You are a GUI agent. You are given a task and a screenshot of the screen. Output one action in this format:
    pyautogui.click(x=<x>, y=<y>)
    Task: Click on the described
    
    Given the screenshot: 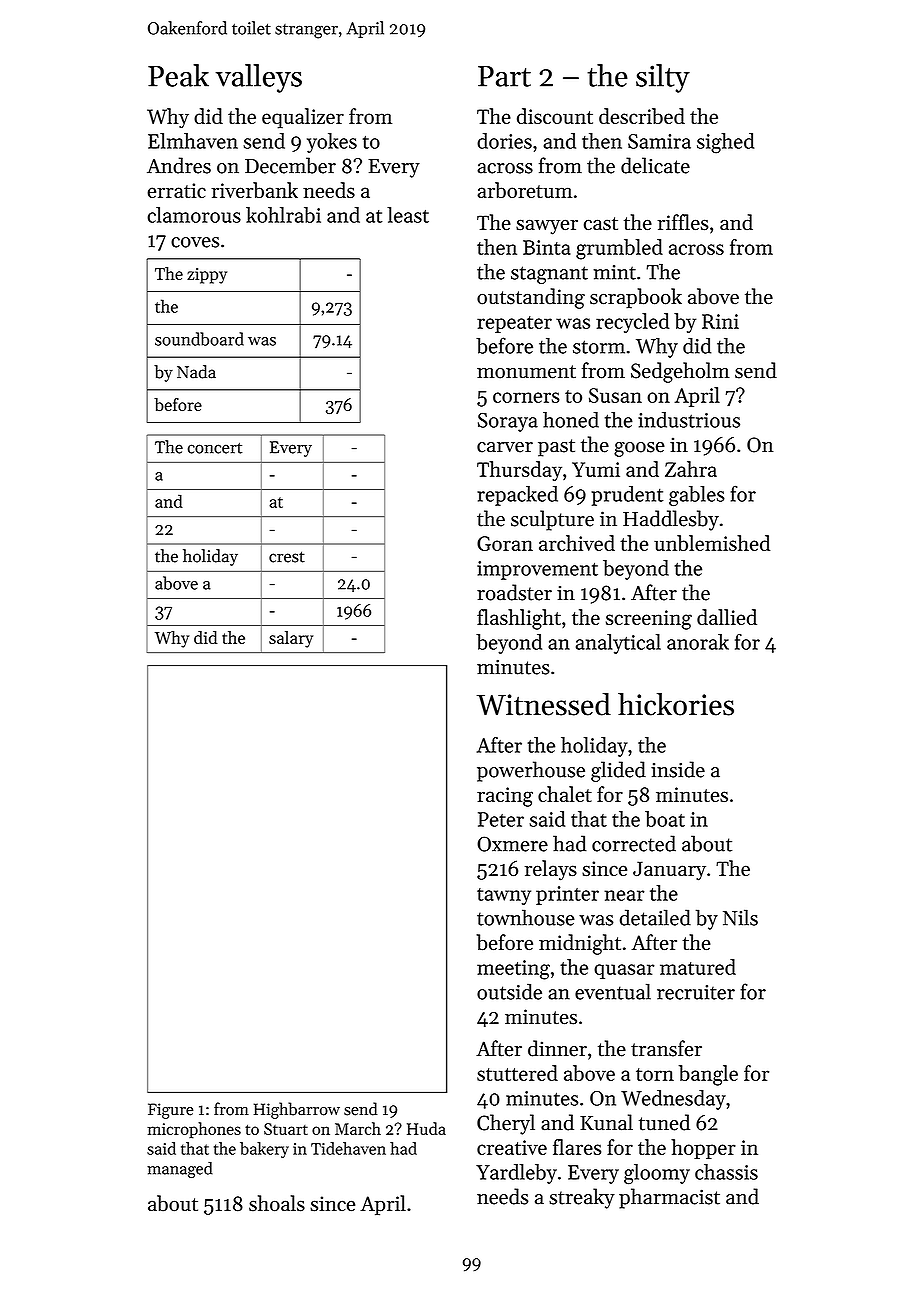 What is the action you would take?
    pyautogui.click(x=642, y=116)
